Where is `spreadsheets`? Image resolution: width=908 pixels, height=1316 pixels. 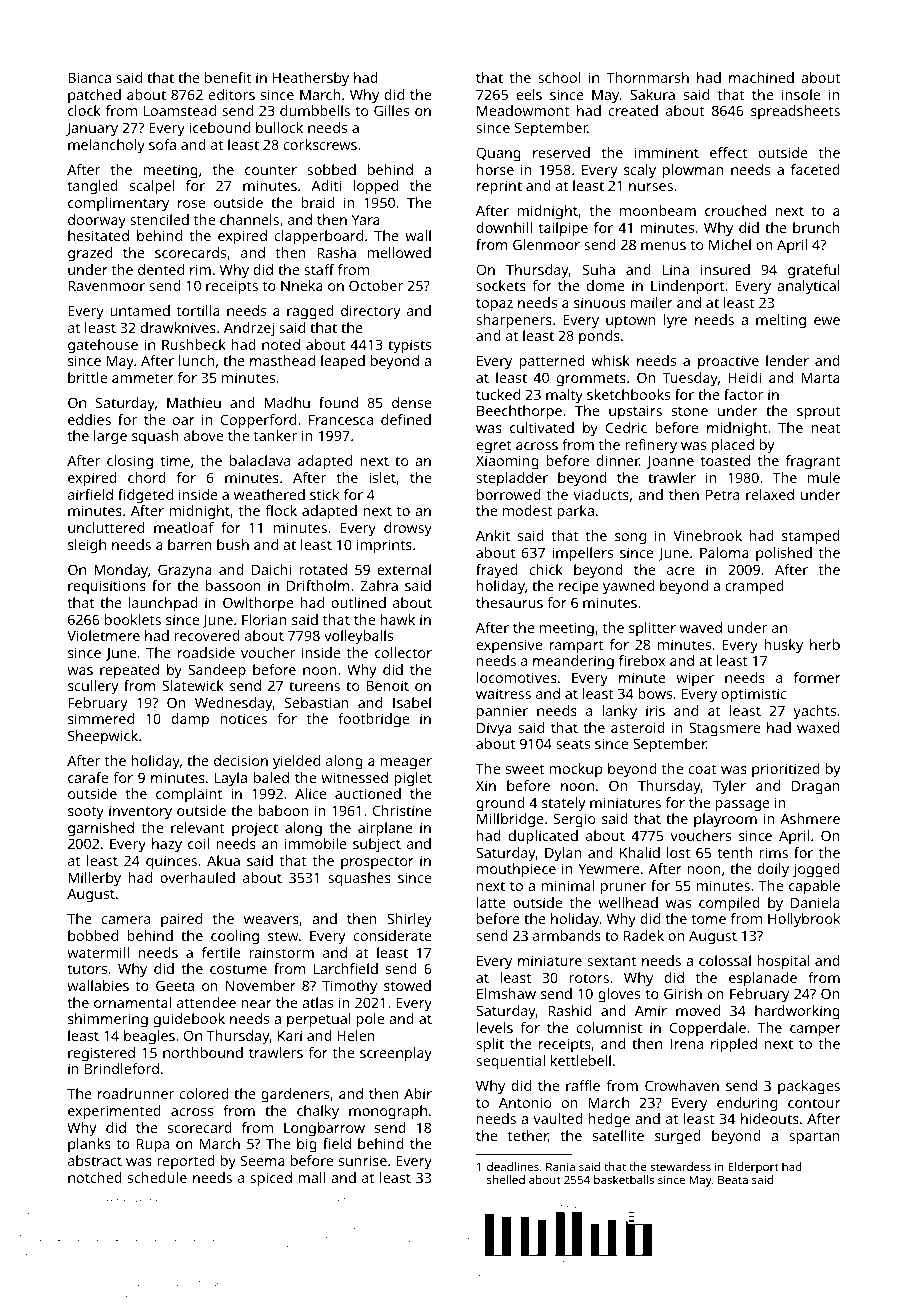 spreadsheets is located at coordinates (795, 112).
